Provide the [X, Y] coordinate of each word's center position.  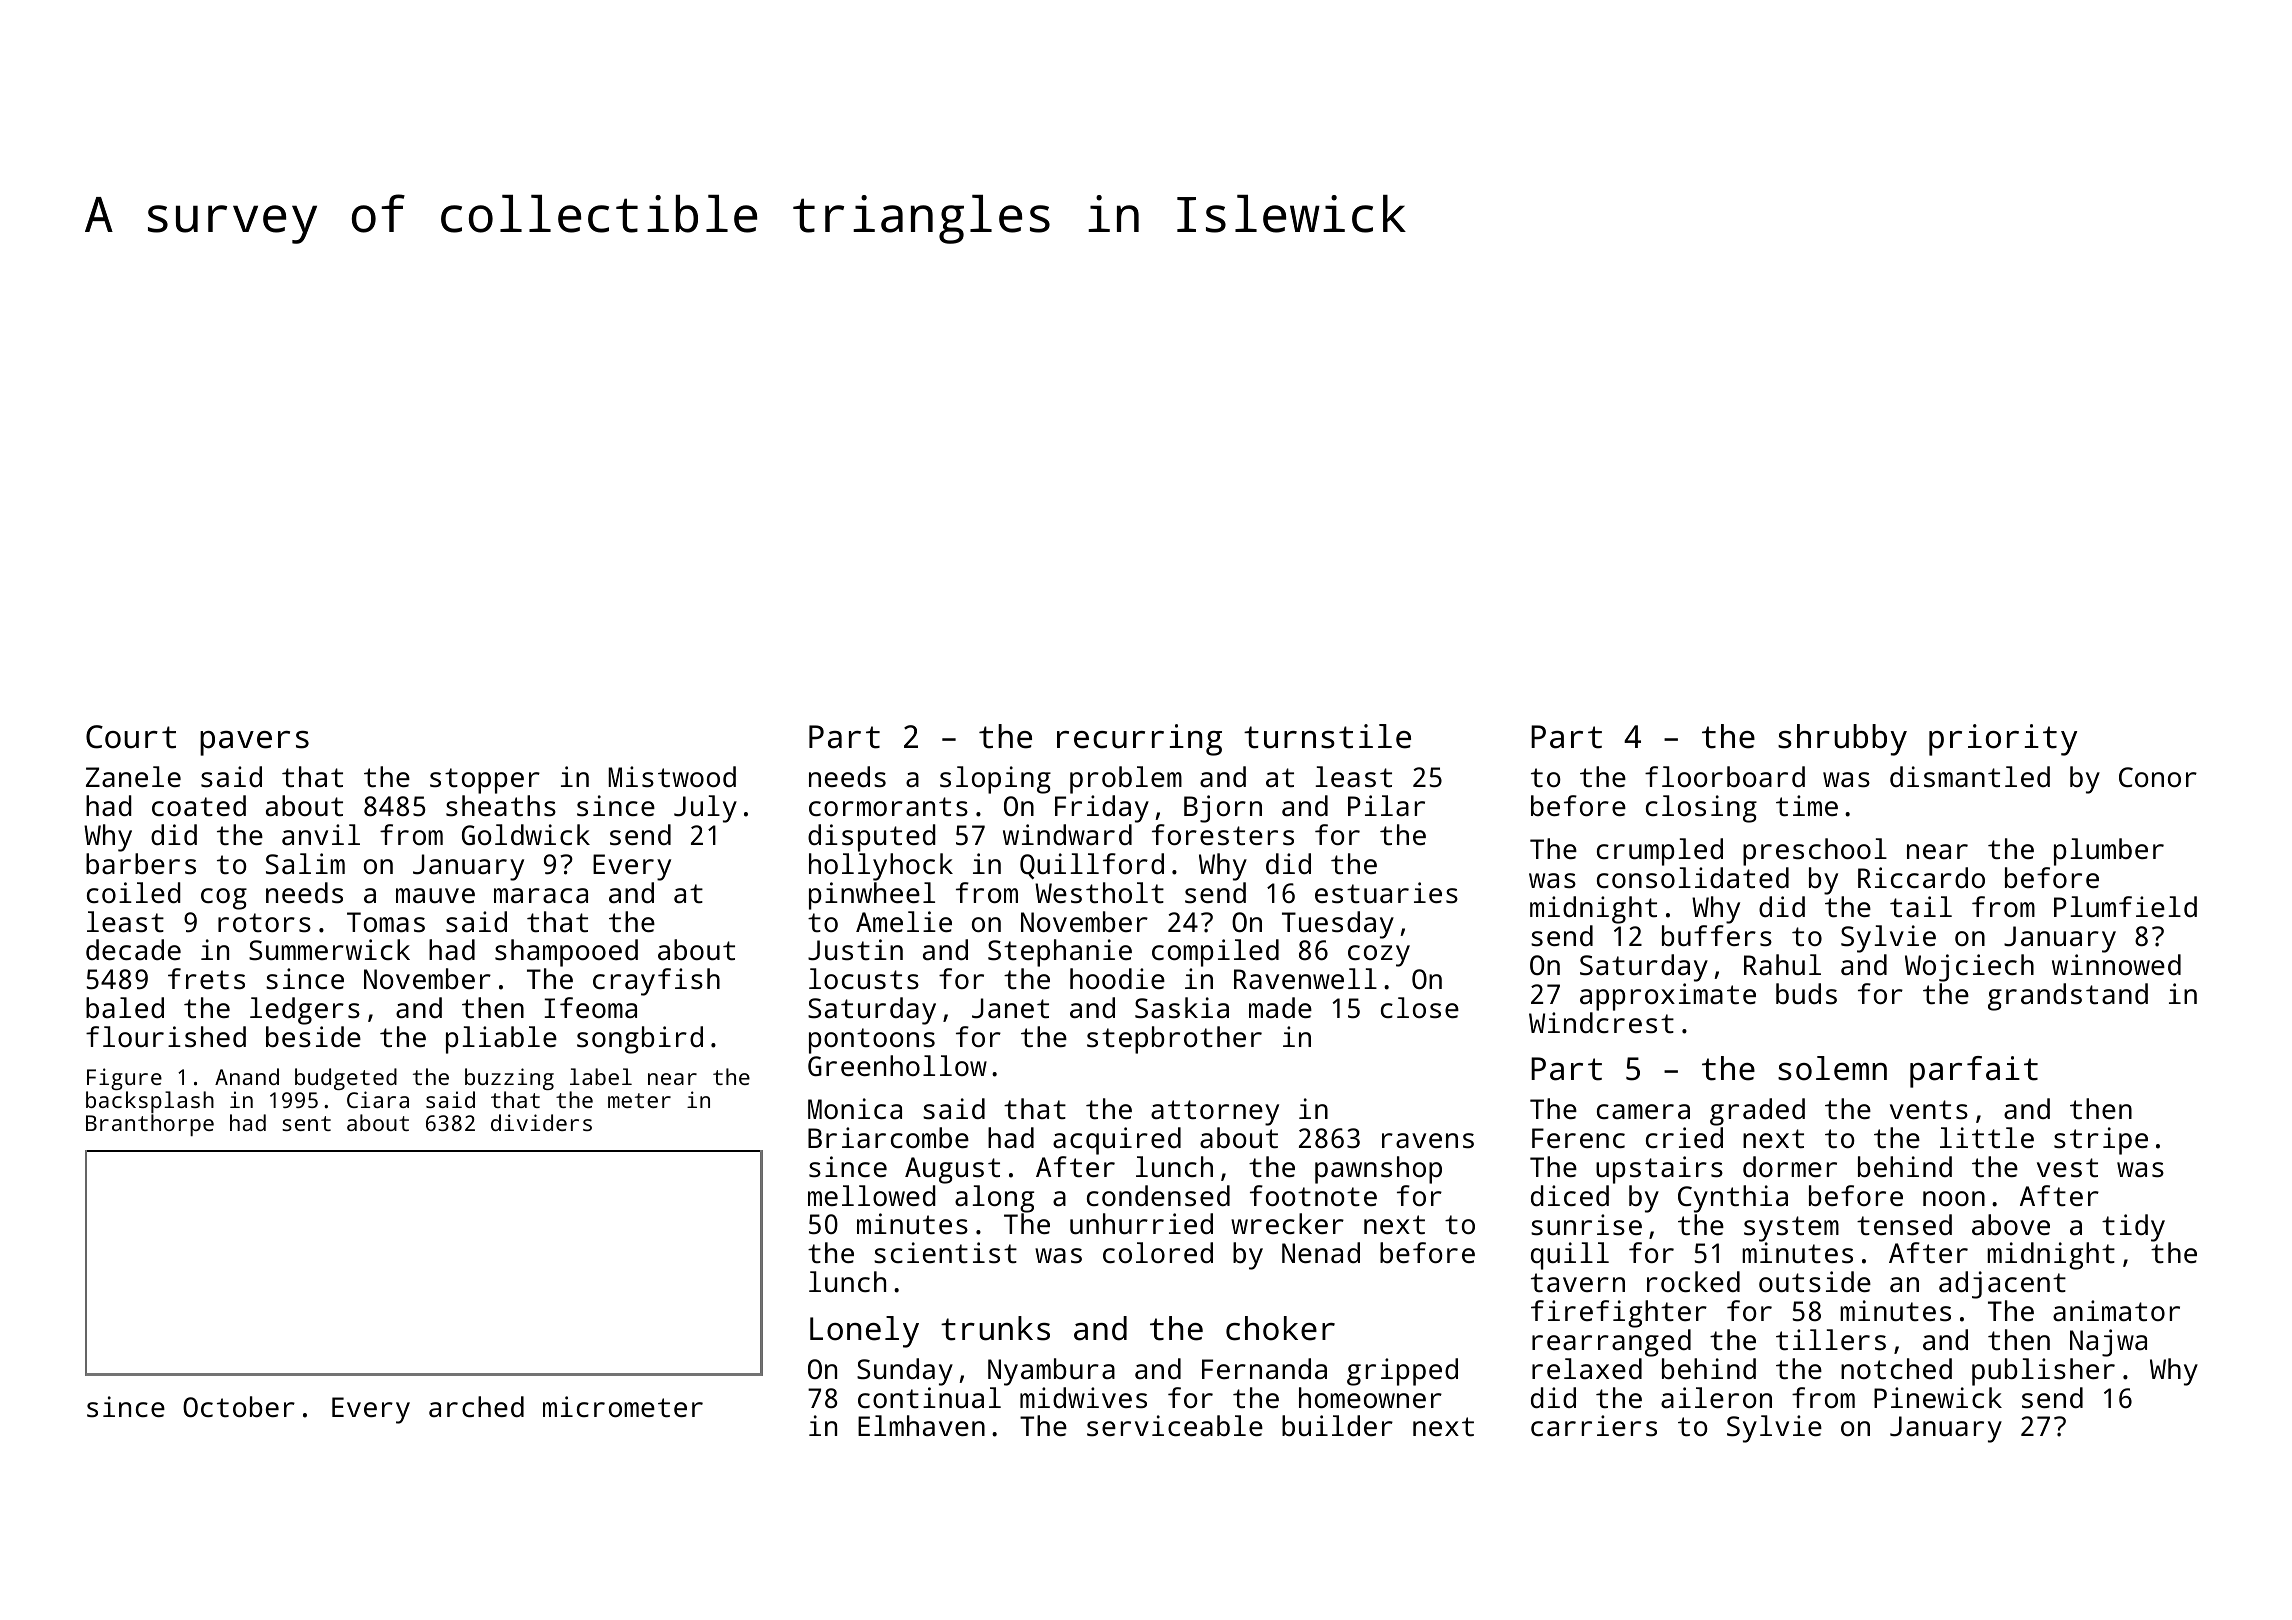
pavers [254, 743]
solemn [1832, 1068]
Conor [2158, 777]
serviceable [1175, 1425]
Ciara [378, 1099]
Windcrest [1601, 1022]
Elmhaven [921, 1425]
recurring [1139, 740]
